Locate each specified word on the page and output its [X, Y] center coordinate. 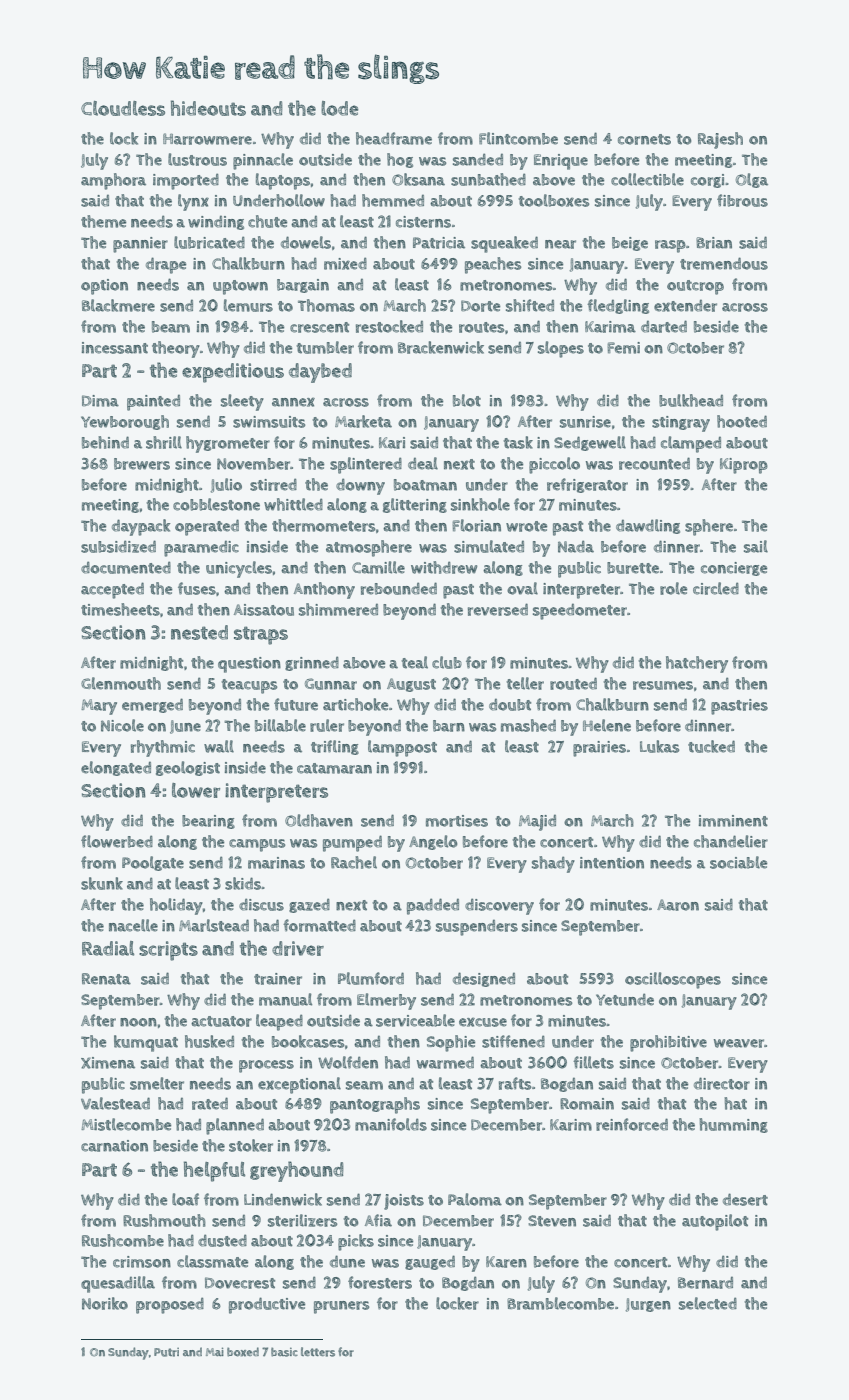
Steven [552, 1221]
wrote [526, 526]
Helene [607, 725]
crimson [142, 1262]
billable [280, 725]
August [411, 685]
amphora [113, 181]
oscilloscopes [673, 980]
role [673, 588]
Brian [714, 243]
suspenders [477, 928]
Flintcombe [518, 138]
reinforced [632, 1124]
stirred [273, 484]
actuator [221, 1021]
